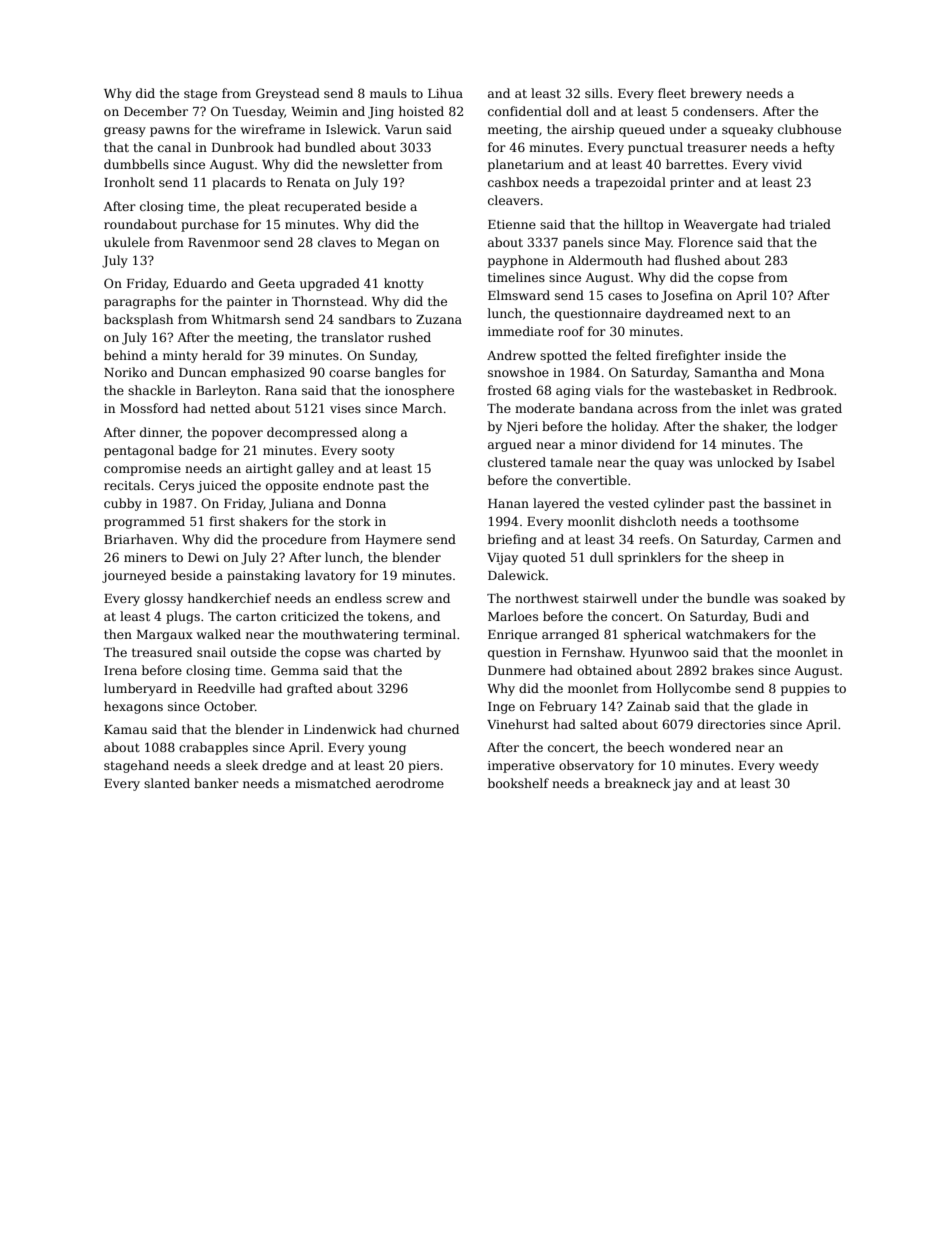 The width and height of the screenshot is (952, 1233). I want to click on salted, so click(599, 724).
